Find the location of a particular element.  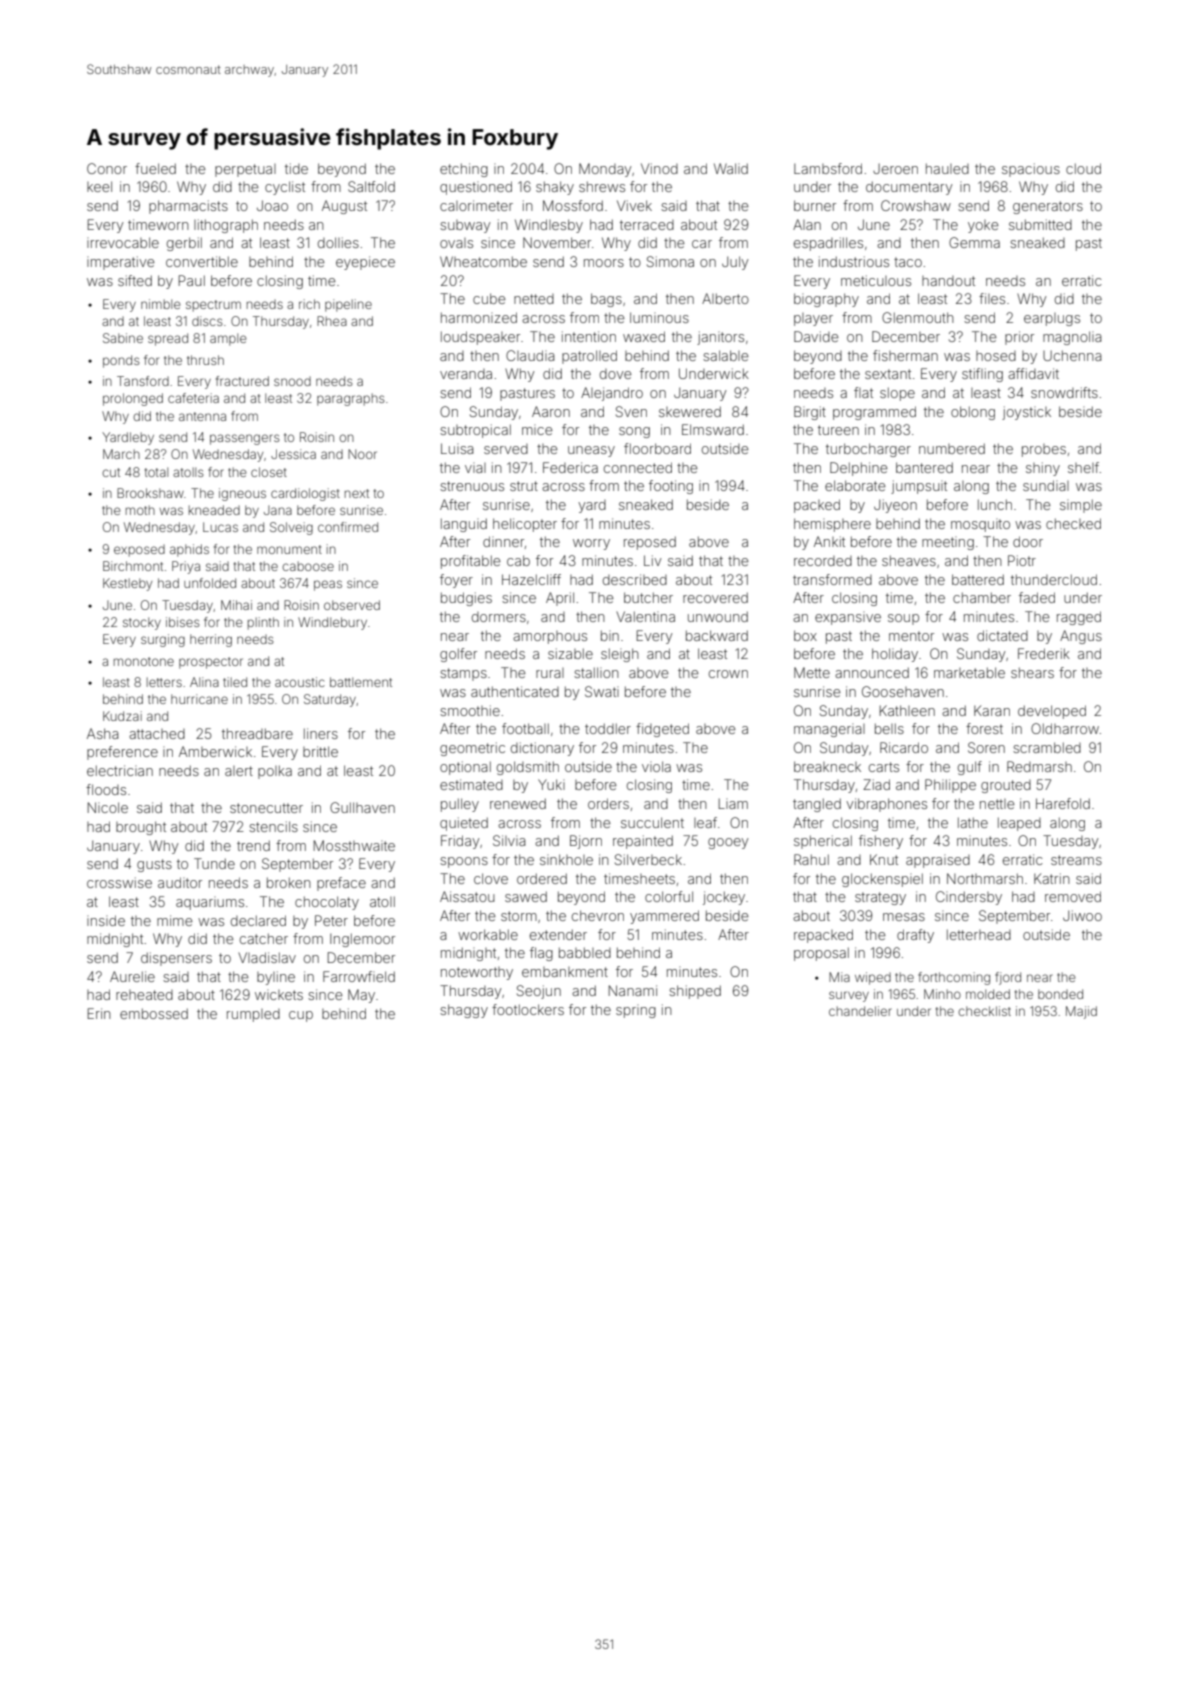

Asha is located at coordinates (102, 733).
